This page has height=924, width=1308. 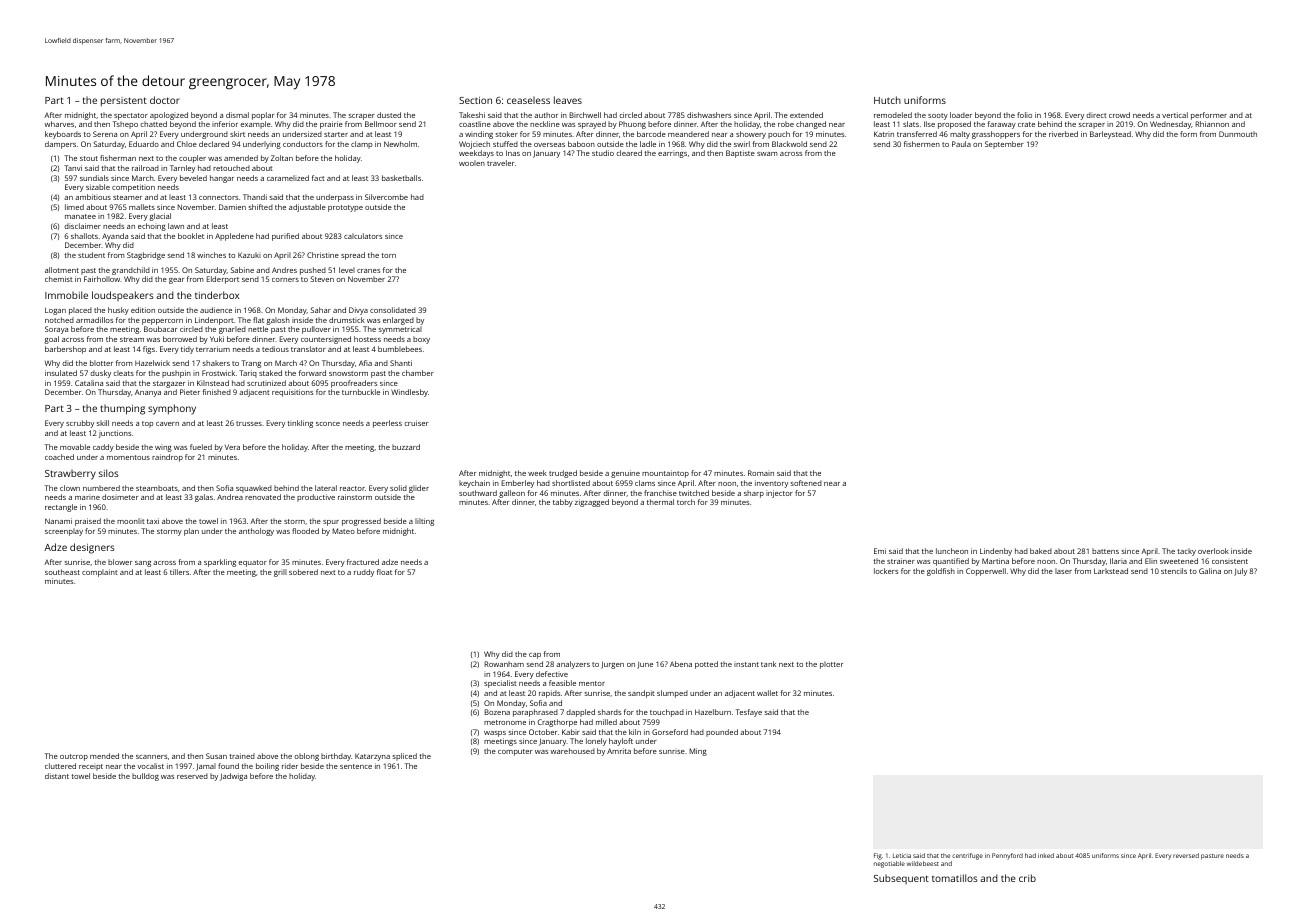 What do you see at coordinates (118, 311) in the page?
I see `husky` at bounding box center [118, 311].
